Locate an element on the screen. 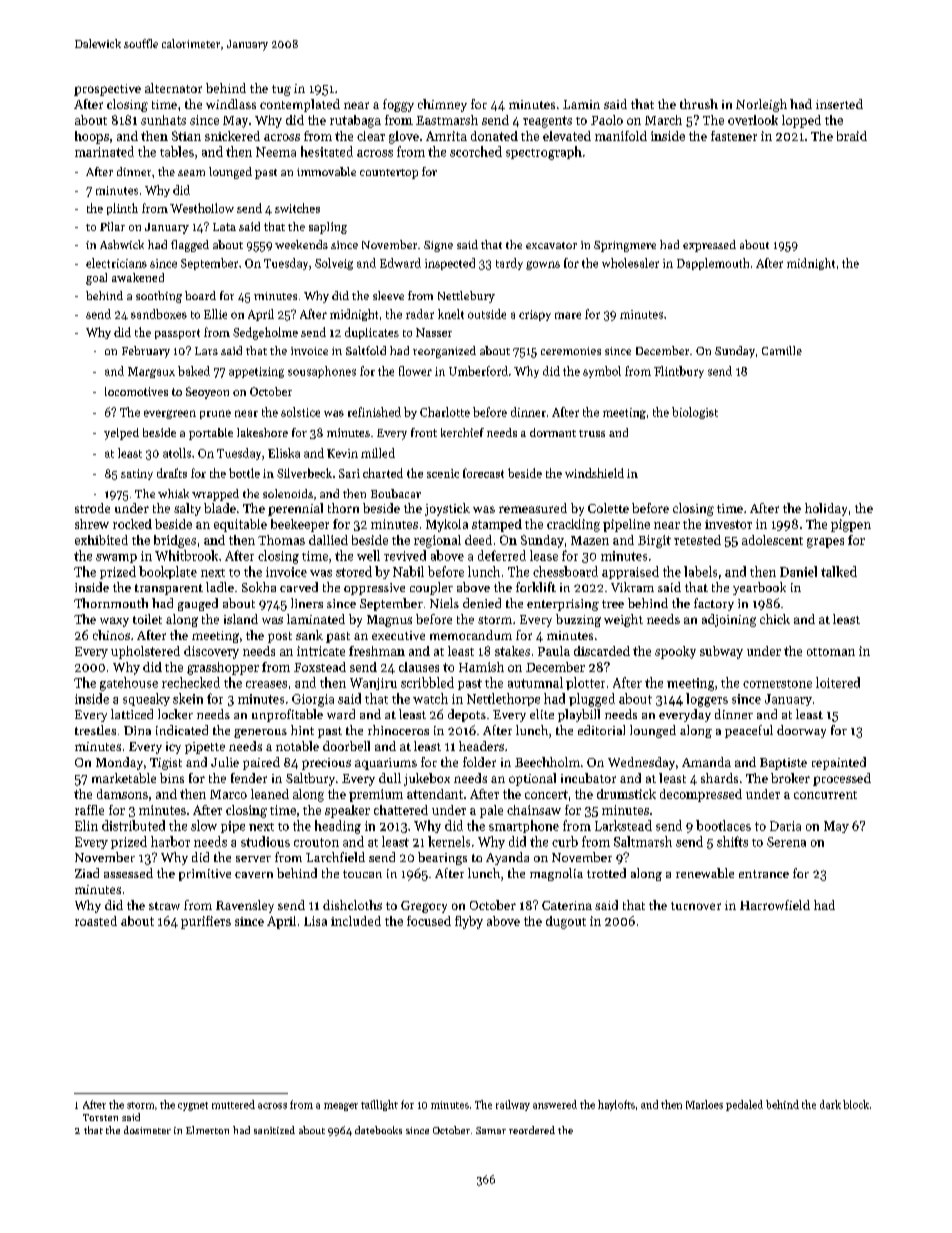  focused is located at coordinates (429, 921).
